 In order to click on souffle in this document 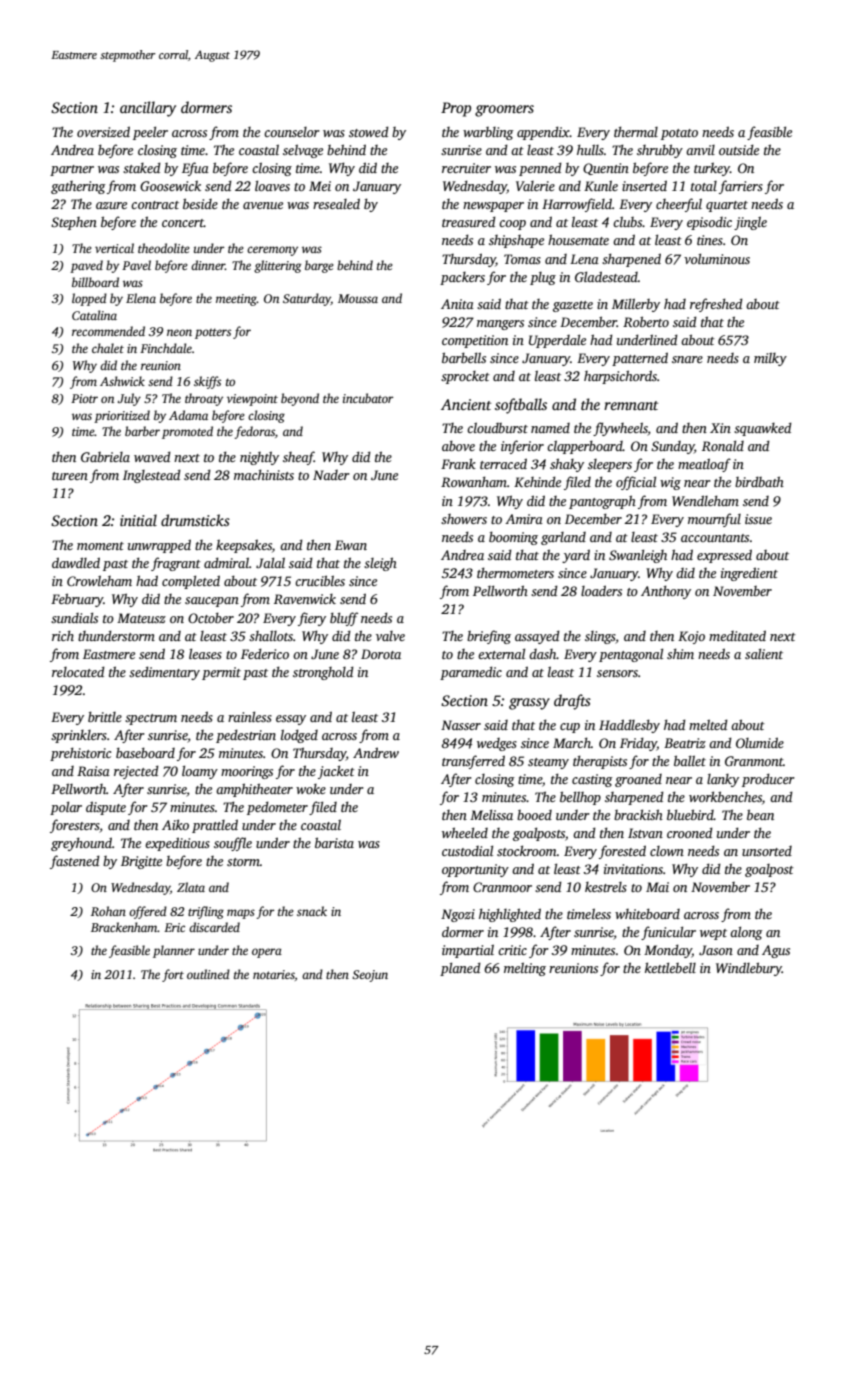, I will do `click(233, 844)`.
